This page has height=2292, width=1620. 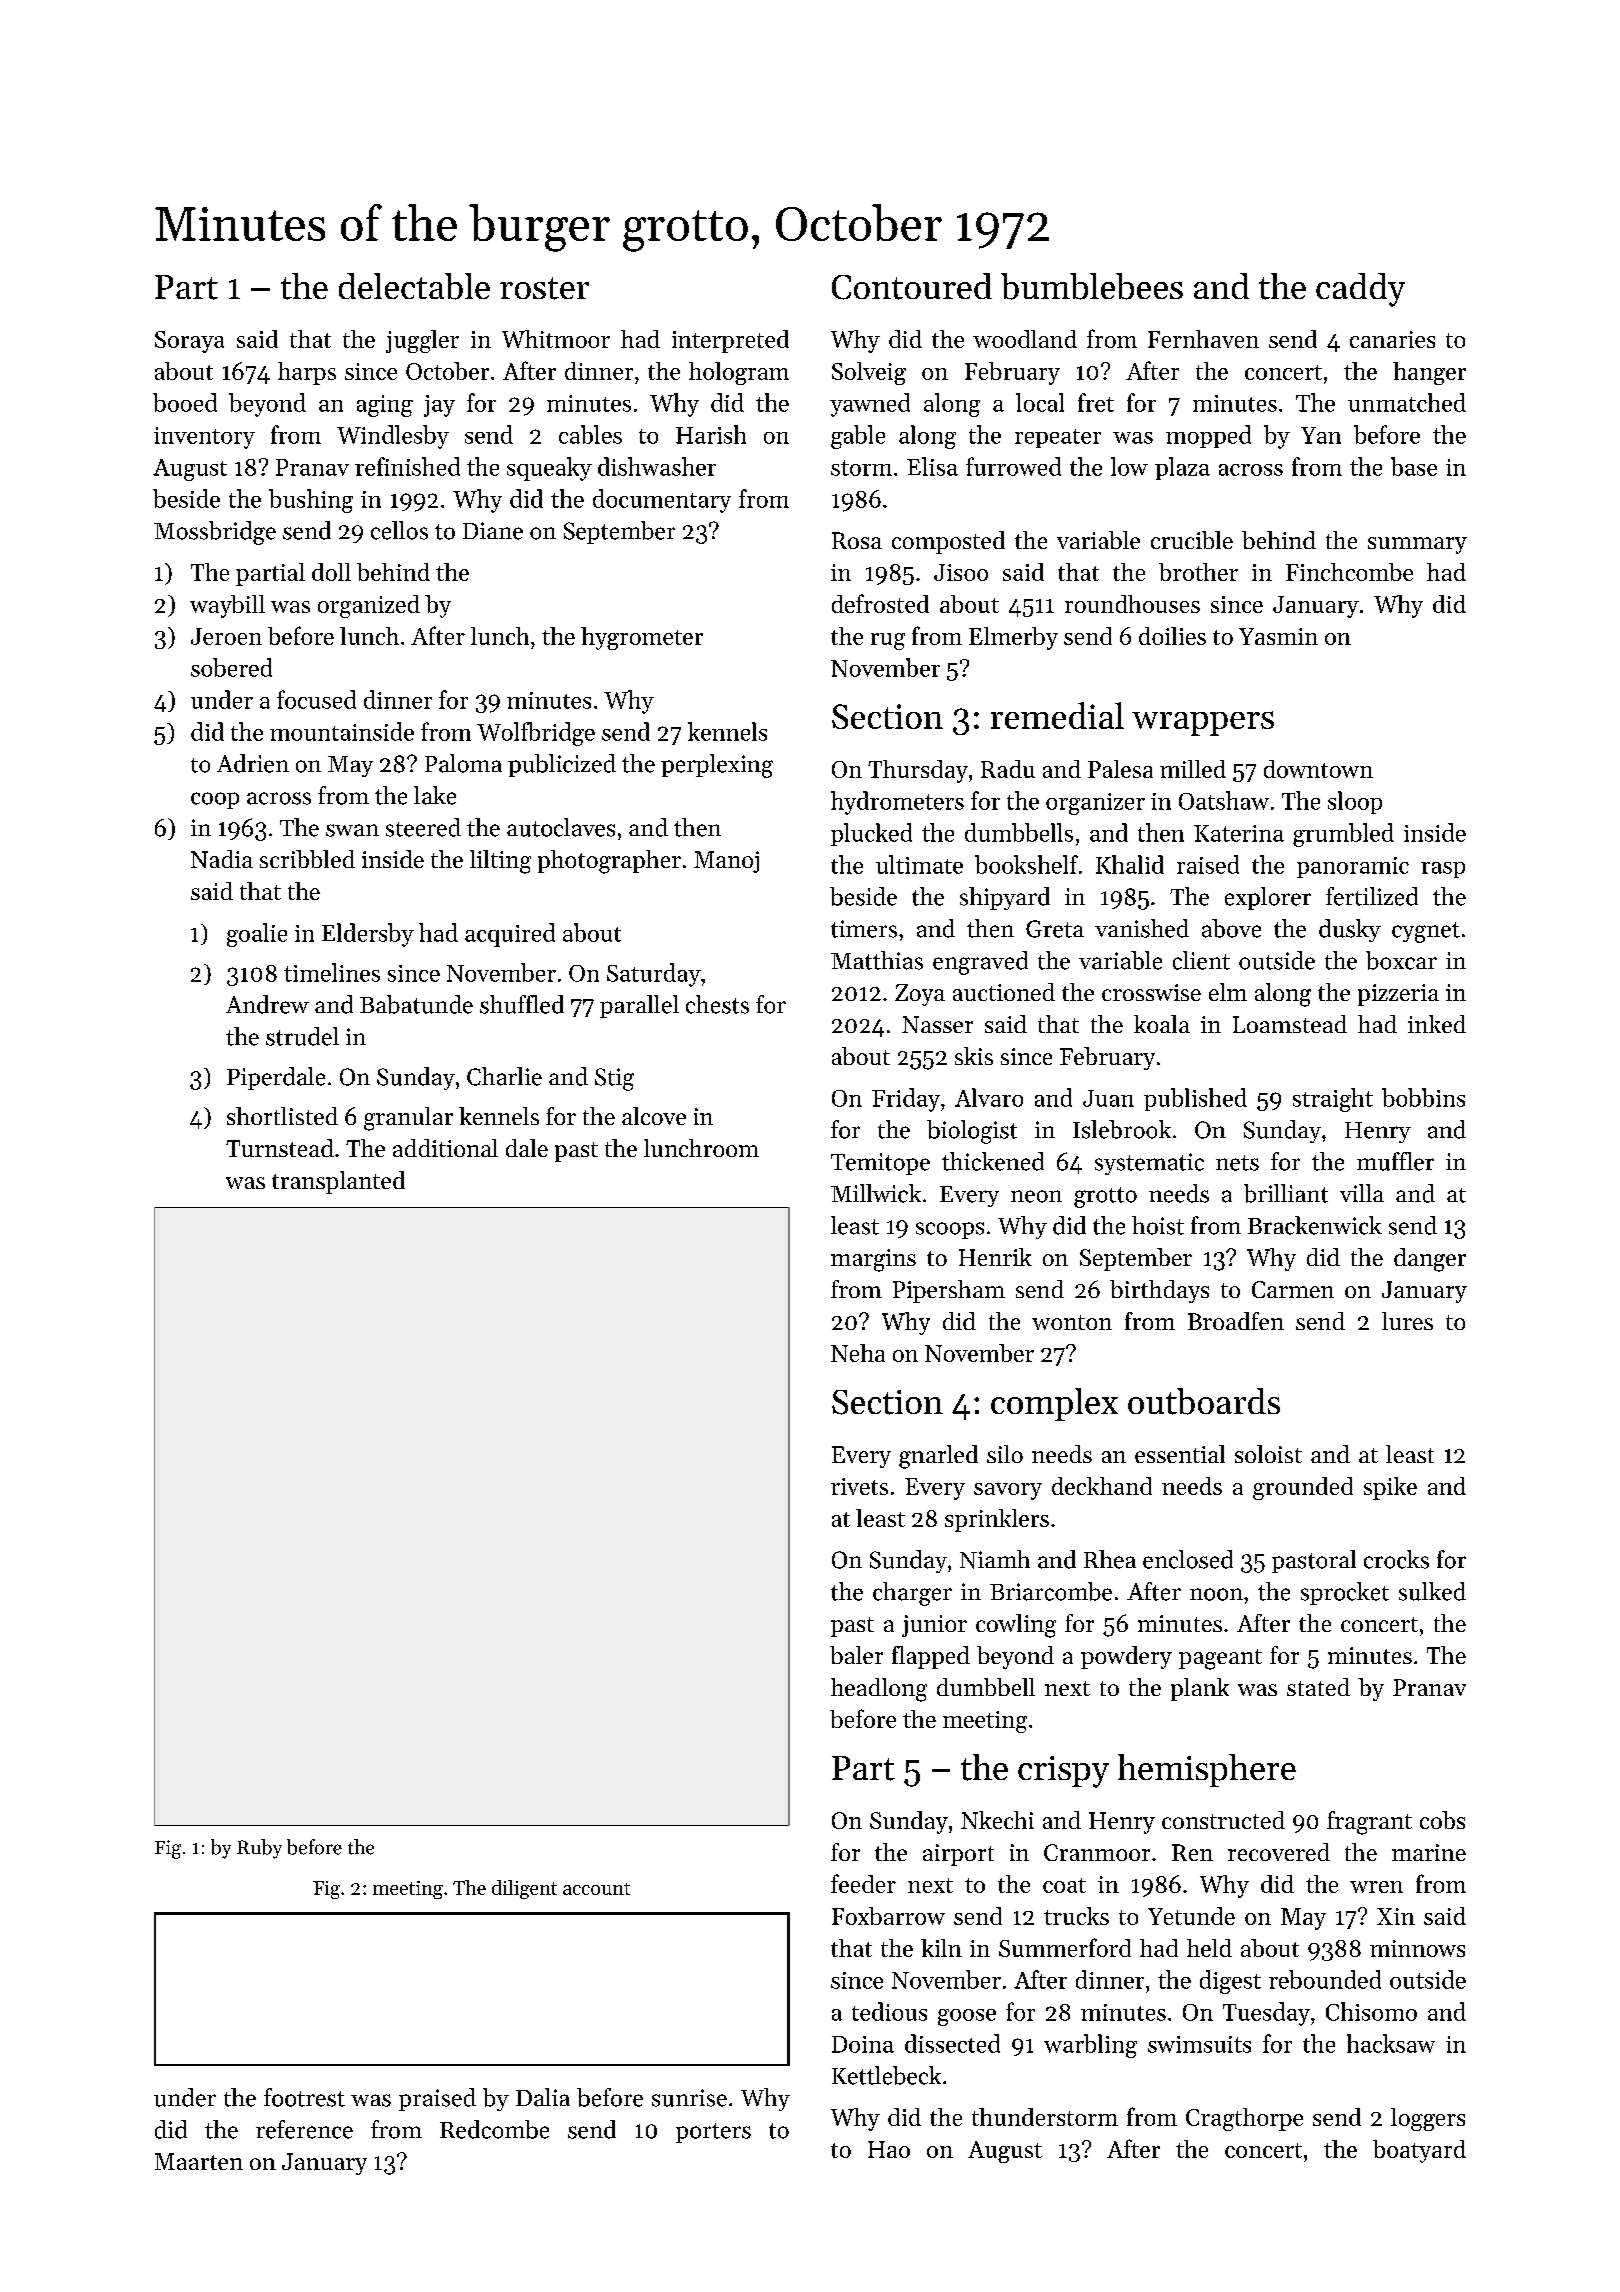 I want to click on Ruby, so click(x=259, y=1849).
